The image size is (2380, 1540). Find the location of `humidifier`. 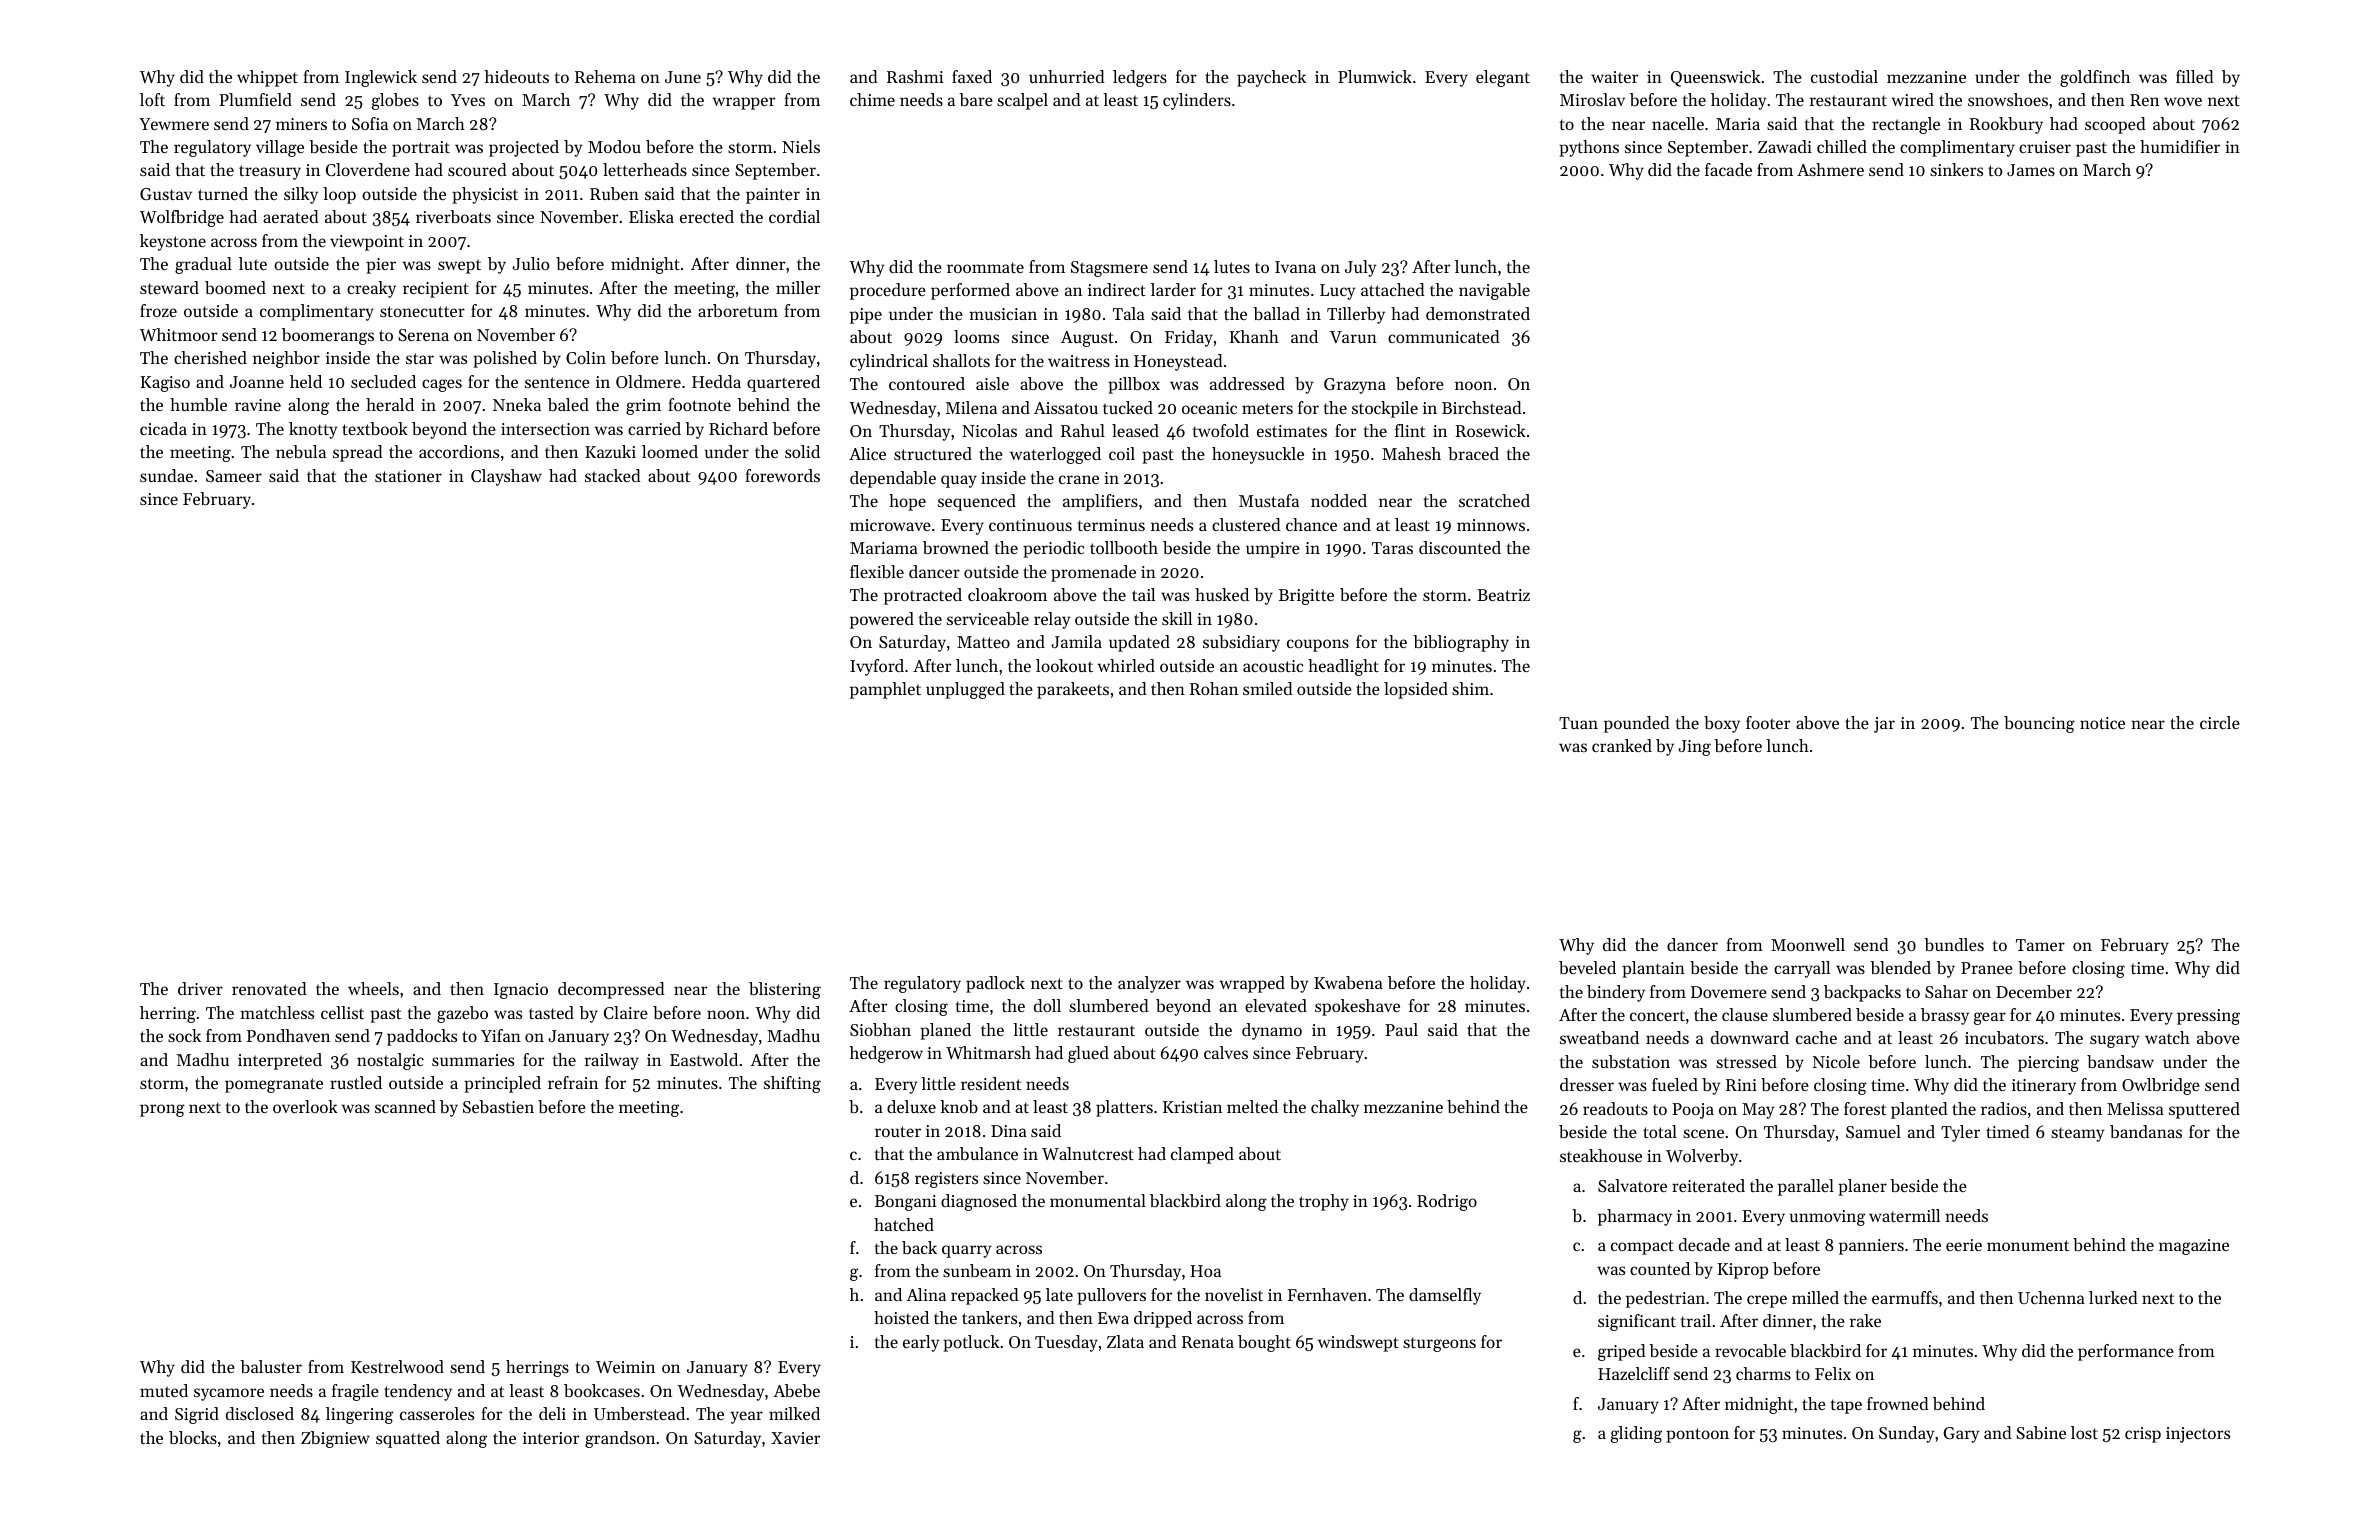

humidifier is located at coordinates (2180, 146).
